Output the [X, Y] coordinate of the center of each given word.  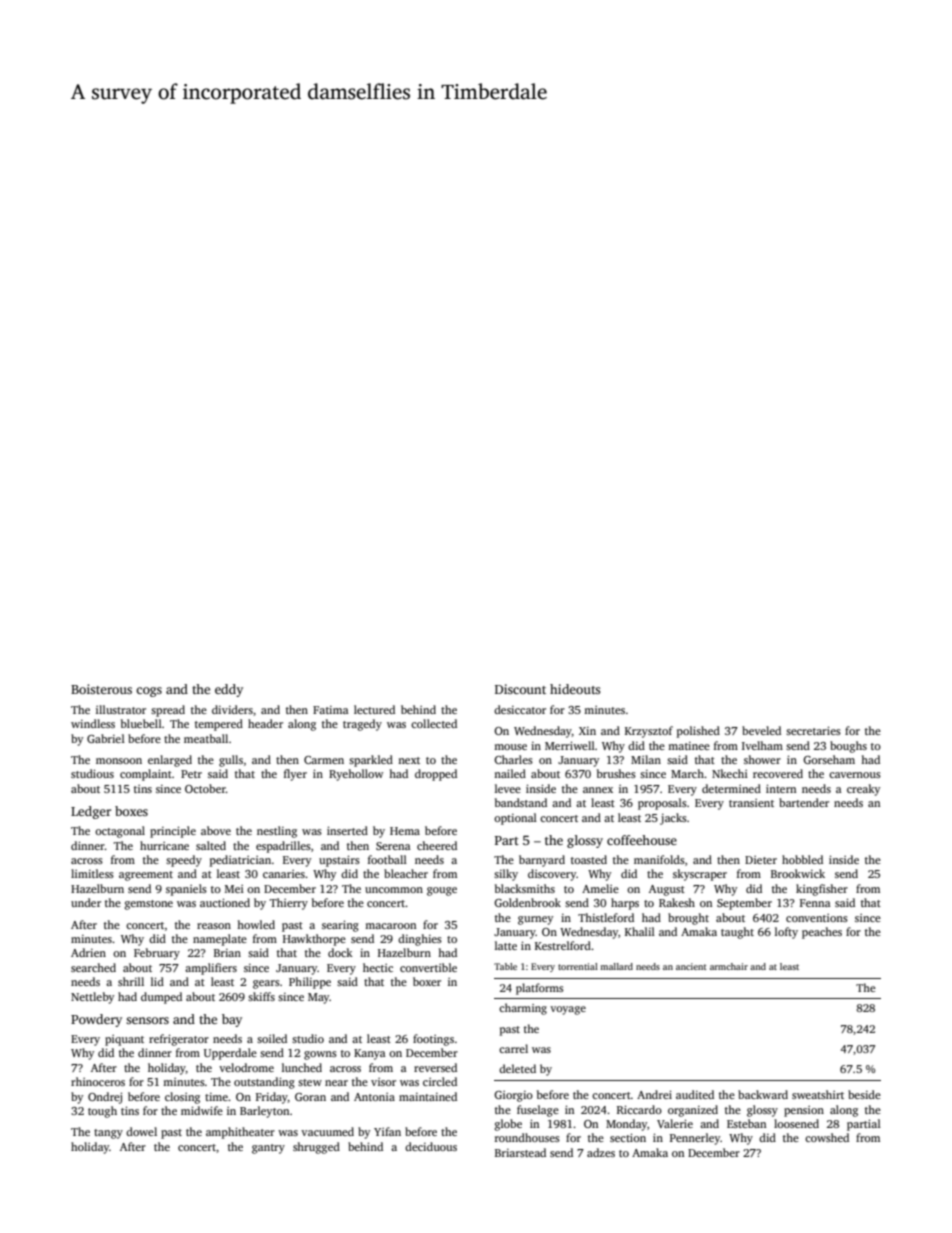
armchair [729, 966]
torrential [578, 966]
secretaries [813, 730]
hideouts [575, 689]
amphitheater [240, 1133]
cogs [149, 692]
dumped [161, 998]
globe [508, 1125]
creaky [864, 790]
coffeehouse [642, 840]
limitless [92, 873]
